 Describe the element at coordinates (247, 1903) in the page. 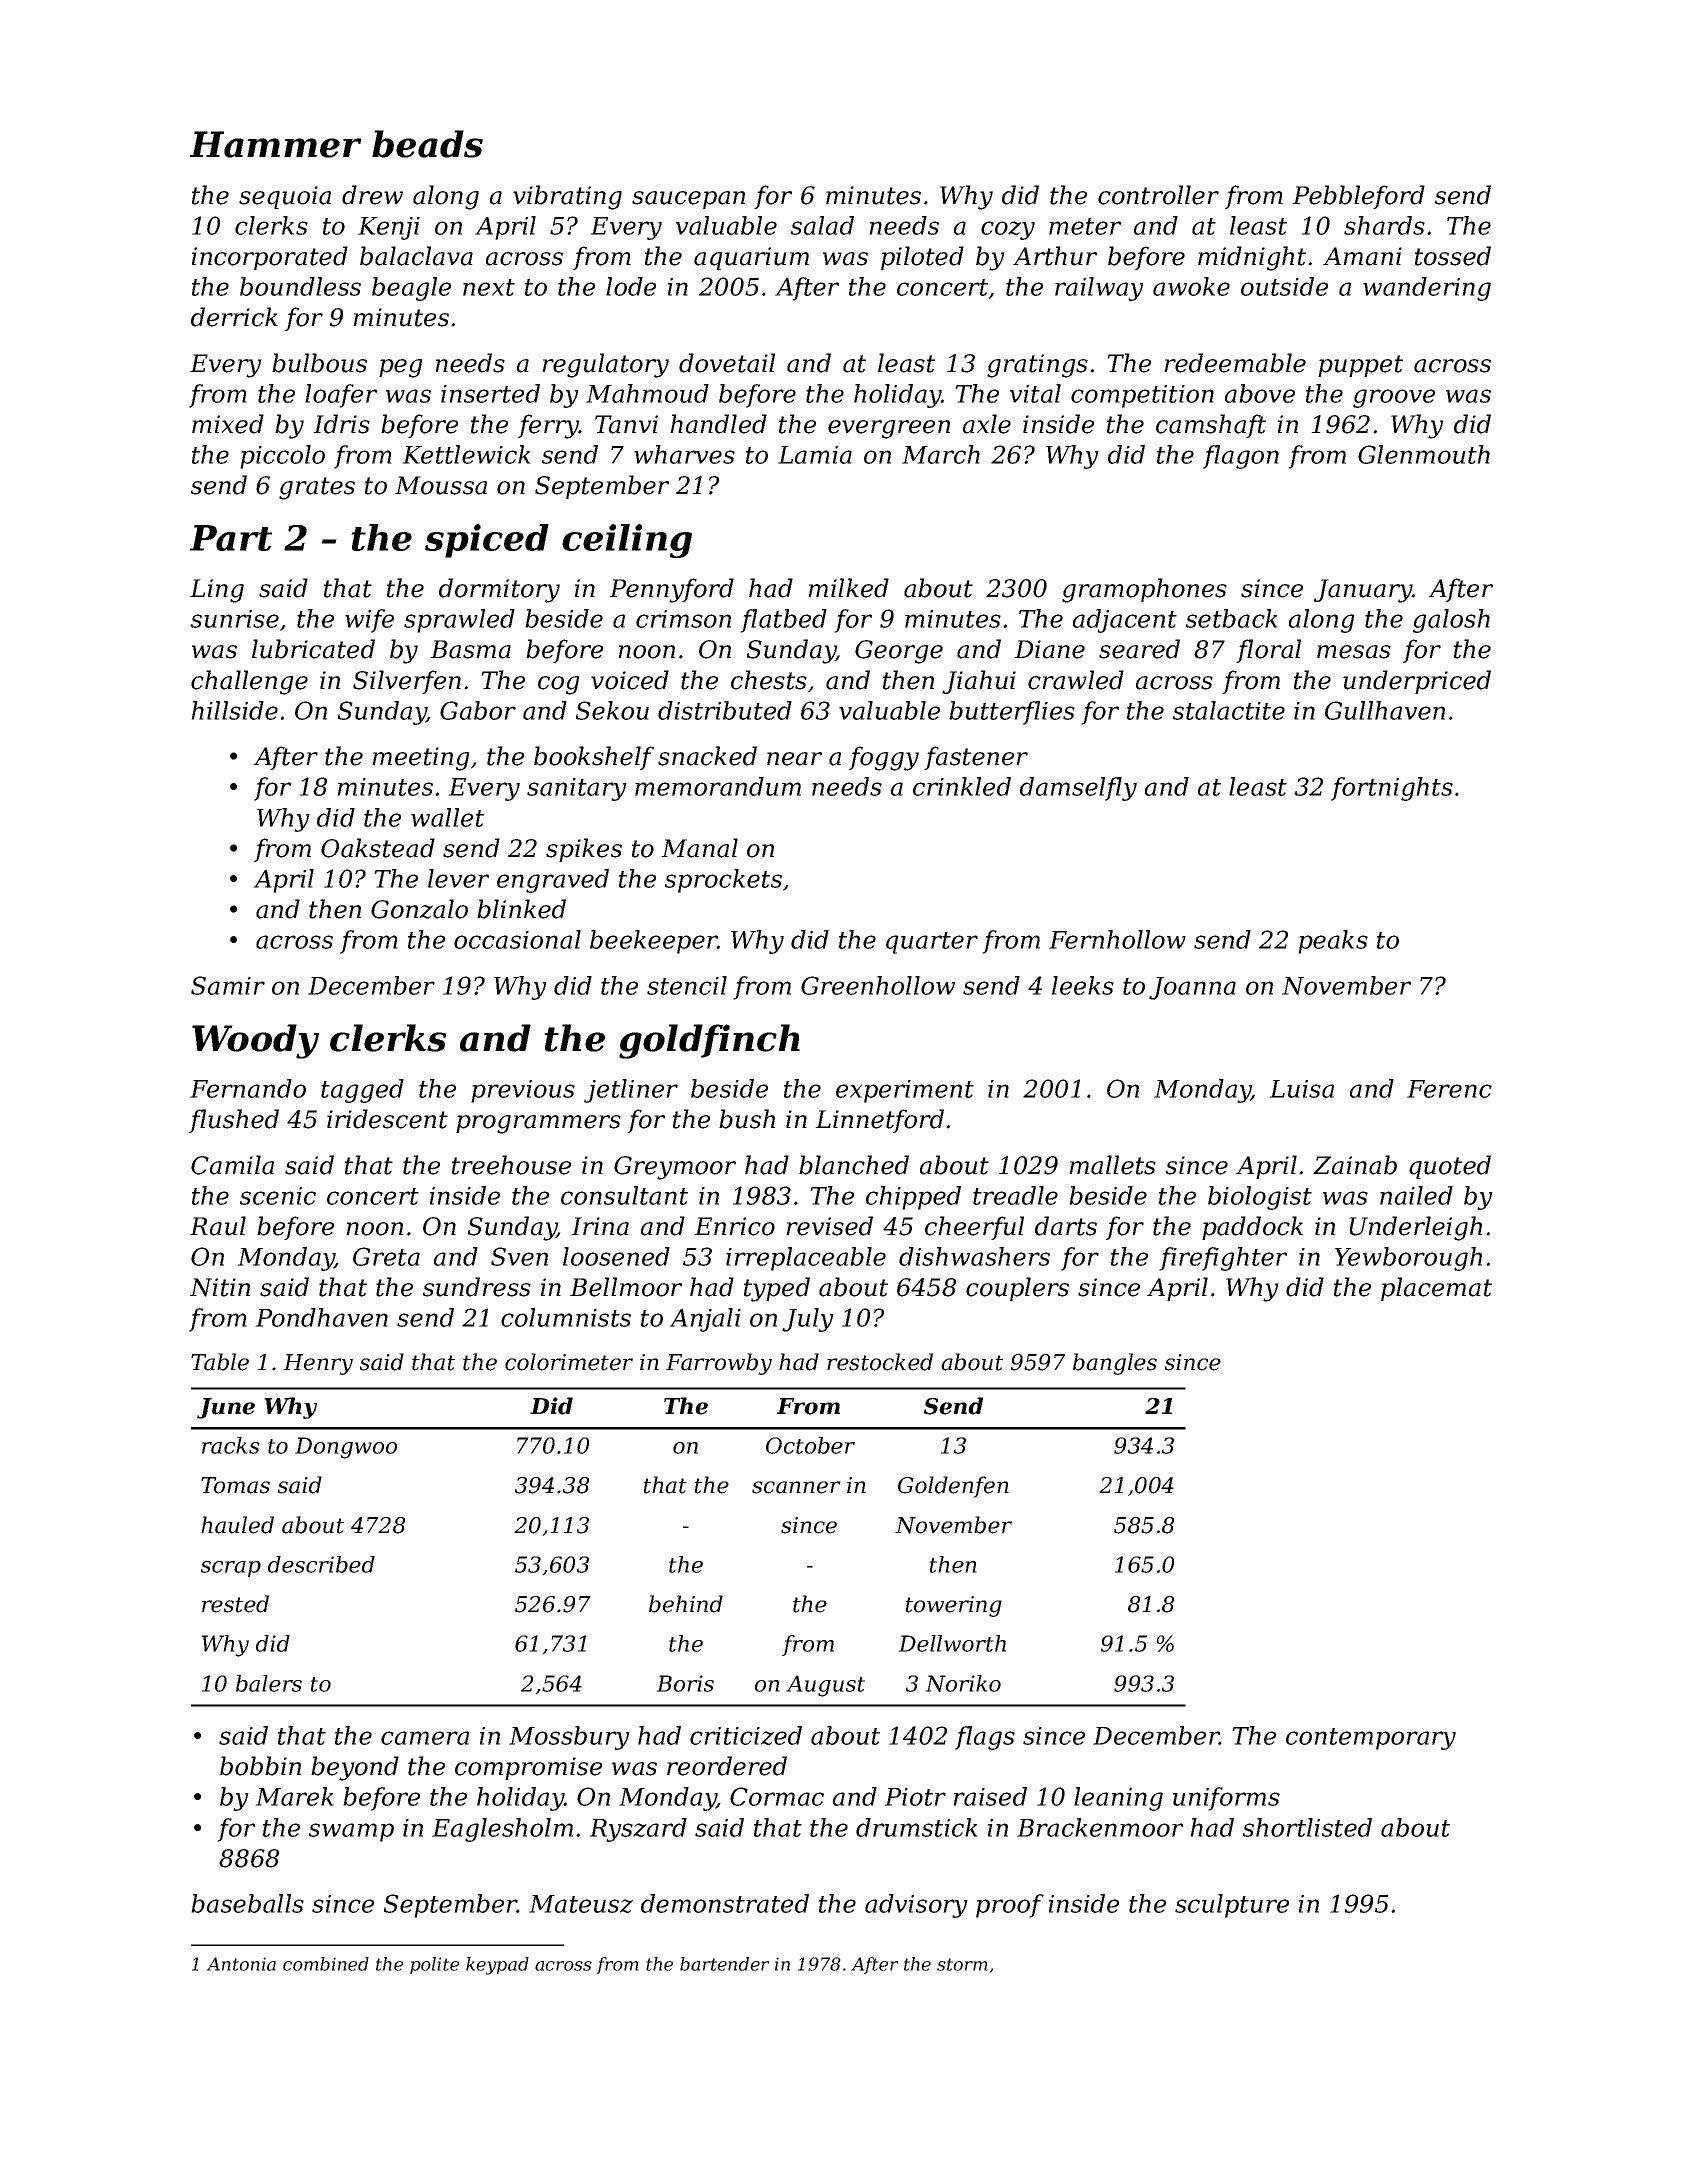

I see `baseballs` at that location.
